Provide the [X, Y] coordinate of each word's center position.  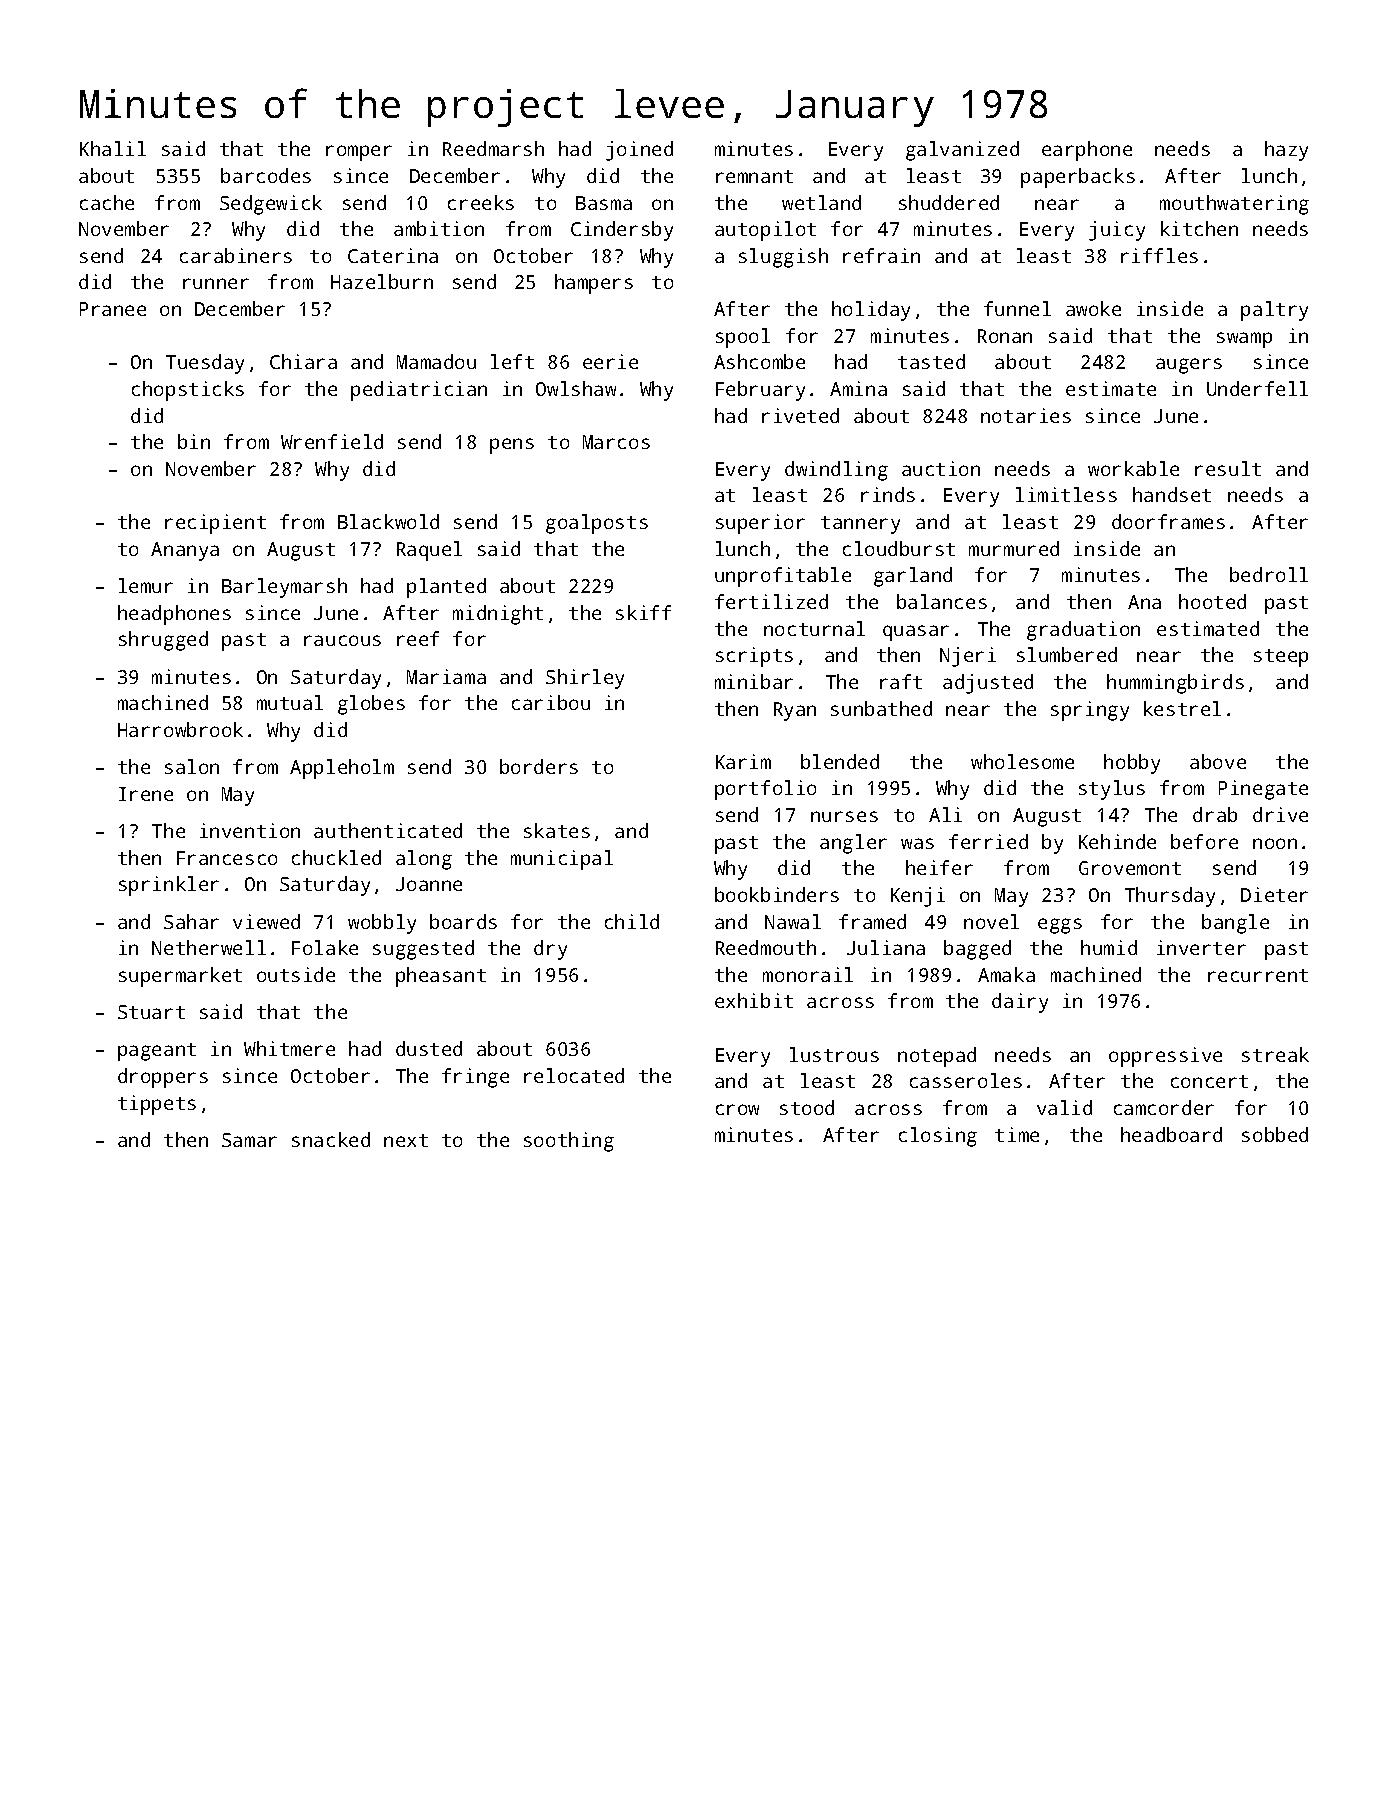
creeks [481, 202]
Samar [249, 1140]
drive [1280, 814]
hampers [594, 284]
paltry [1274, 311]
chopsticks [188, 391]
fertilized [771, 601]
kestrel [1182, 708]
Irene [146, 794]
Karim [743, 761]
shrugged [163, 641]
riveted [800, 415]
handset [1172, 494]
